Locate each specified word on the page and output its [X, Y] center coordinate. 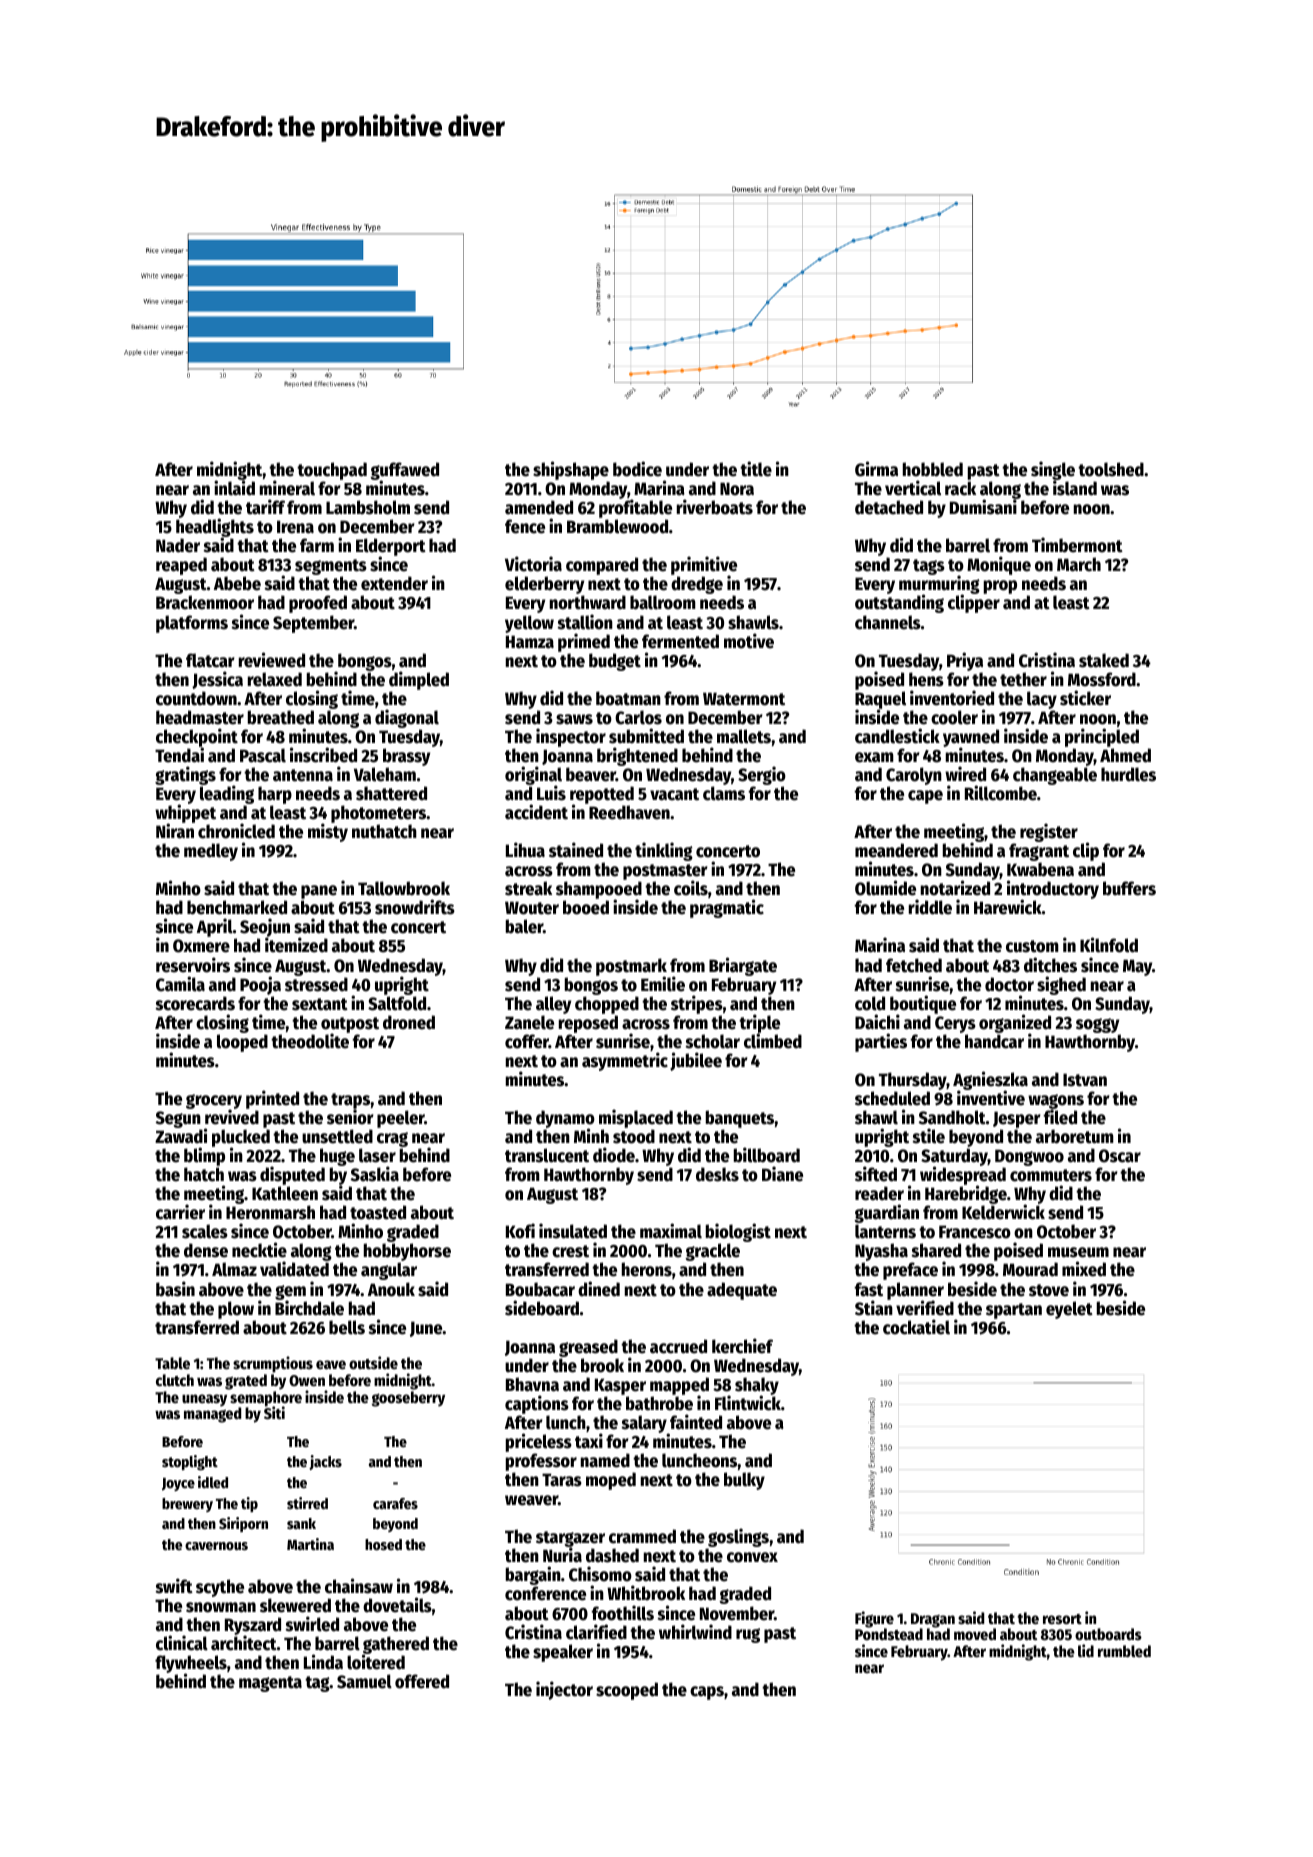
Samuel [364, 1681]
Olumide [885, 888]
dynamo [565, 1119]
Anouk [391, 1289]
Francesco [975, 1232]
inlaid [234, 488]
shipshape [571, 470]
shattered [391, 793]
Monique [999, 565]
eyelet [1069, 1310]
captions [537, 1404]
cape [925, 797]
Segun [178, 1119]
